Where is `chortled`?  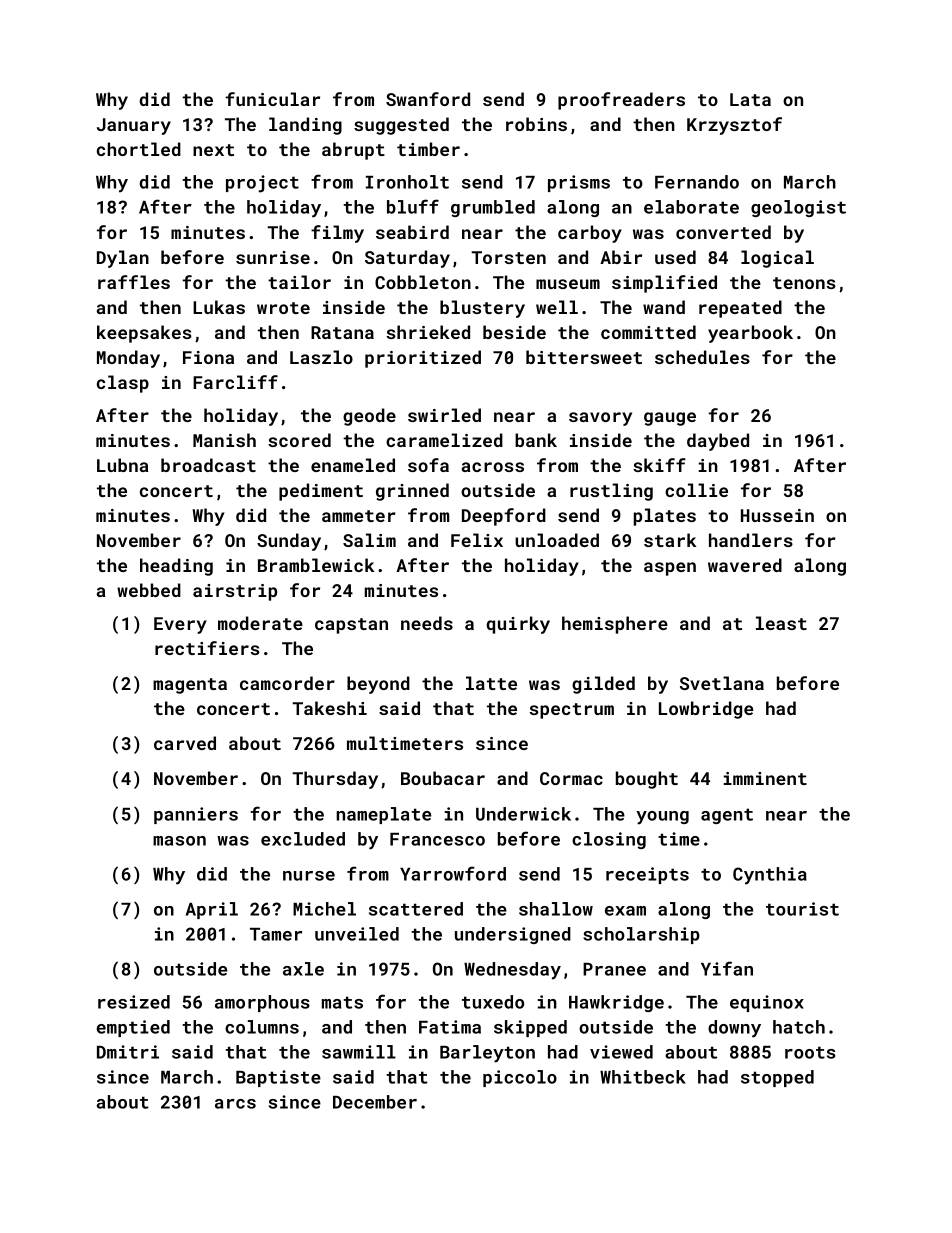 chortled is located at coordinates (139, 149).
